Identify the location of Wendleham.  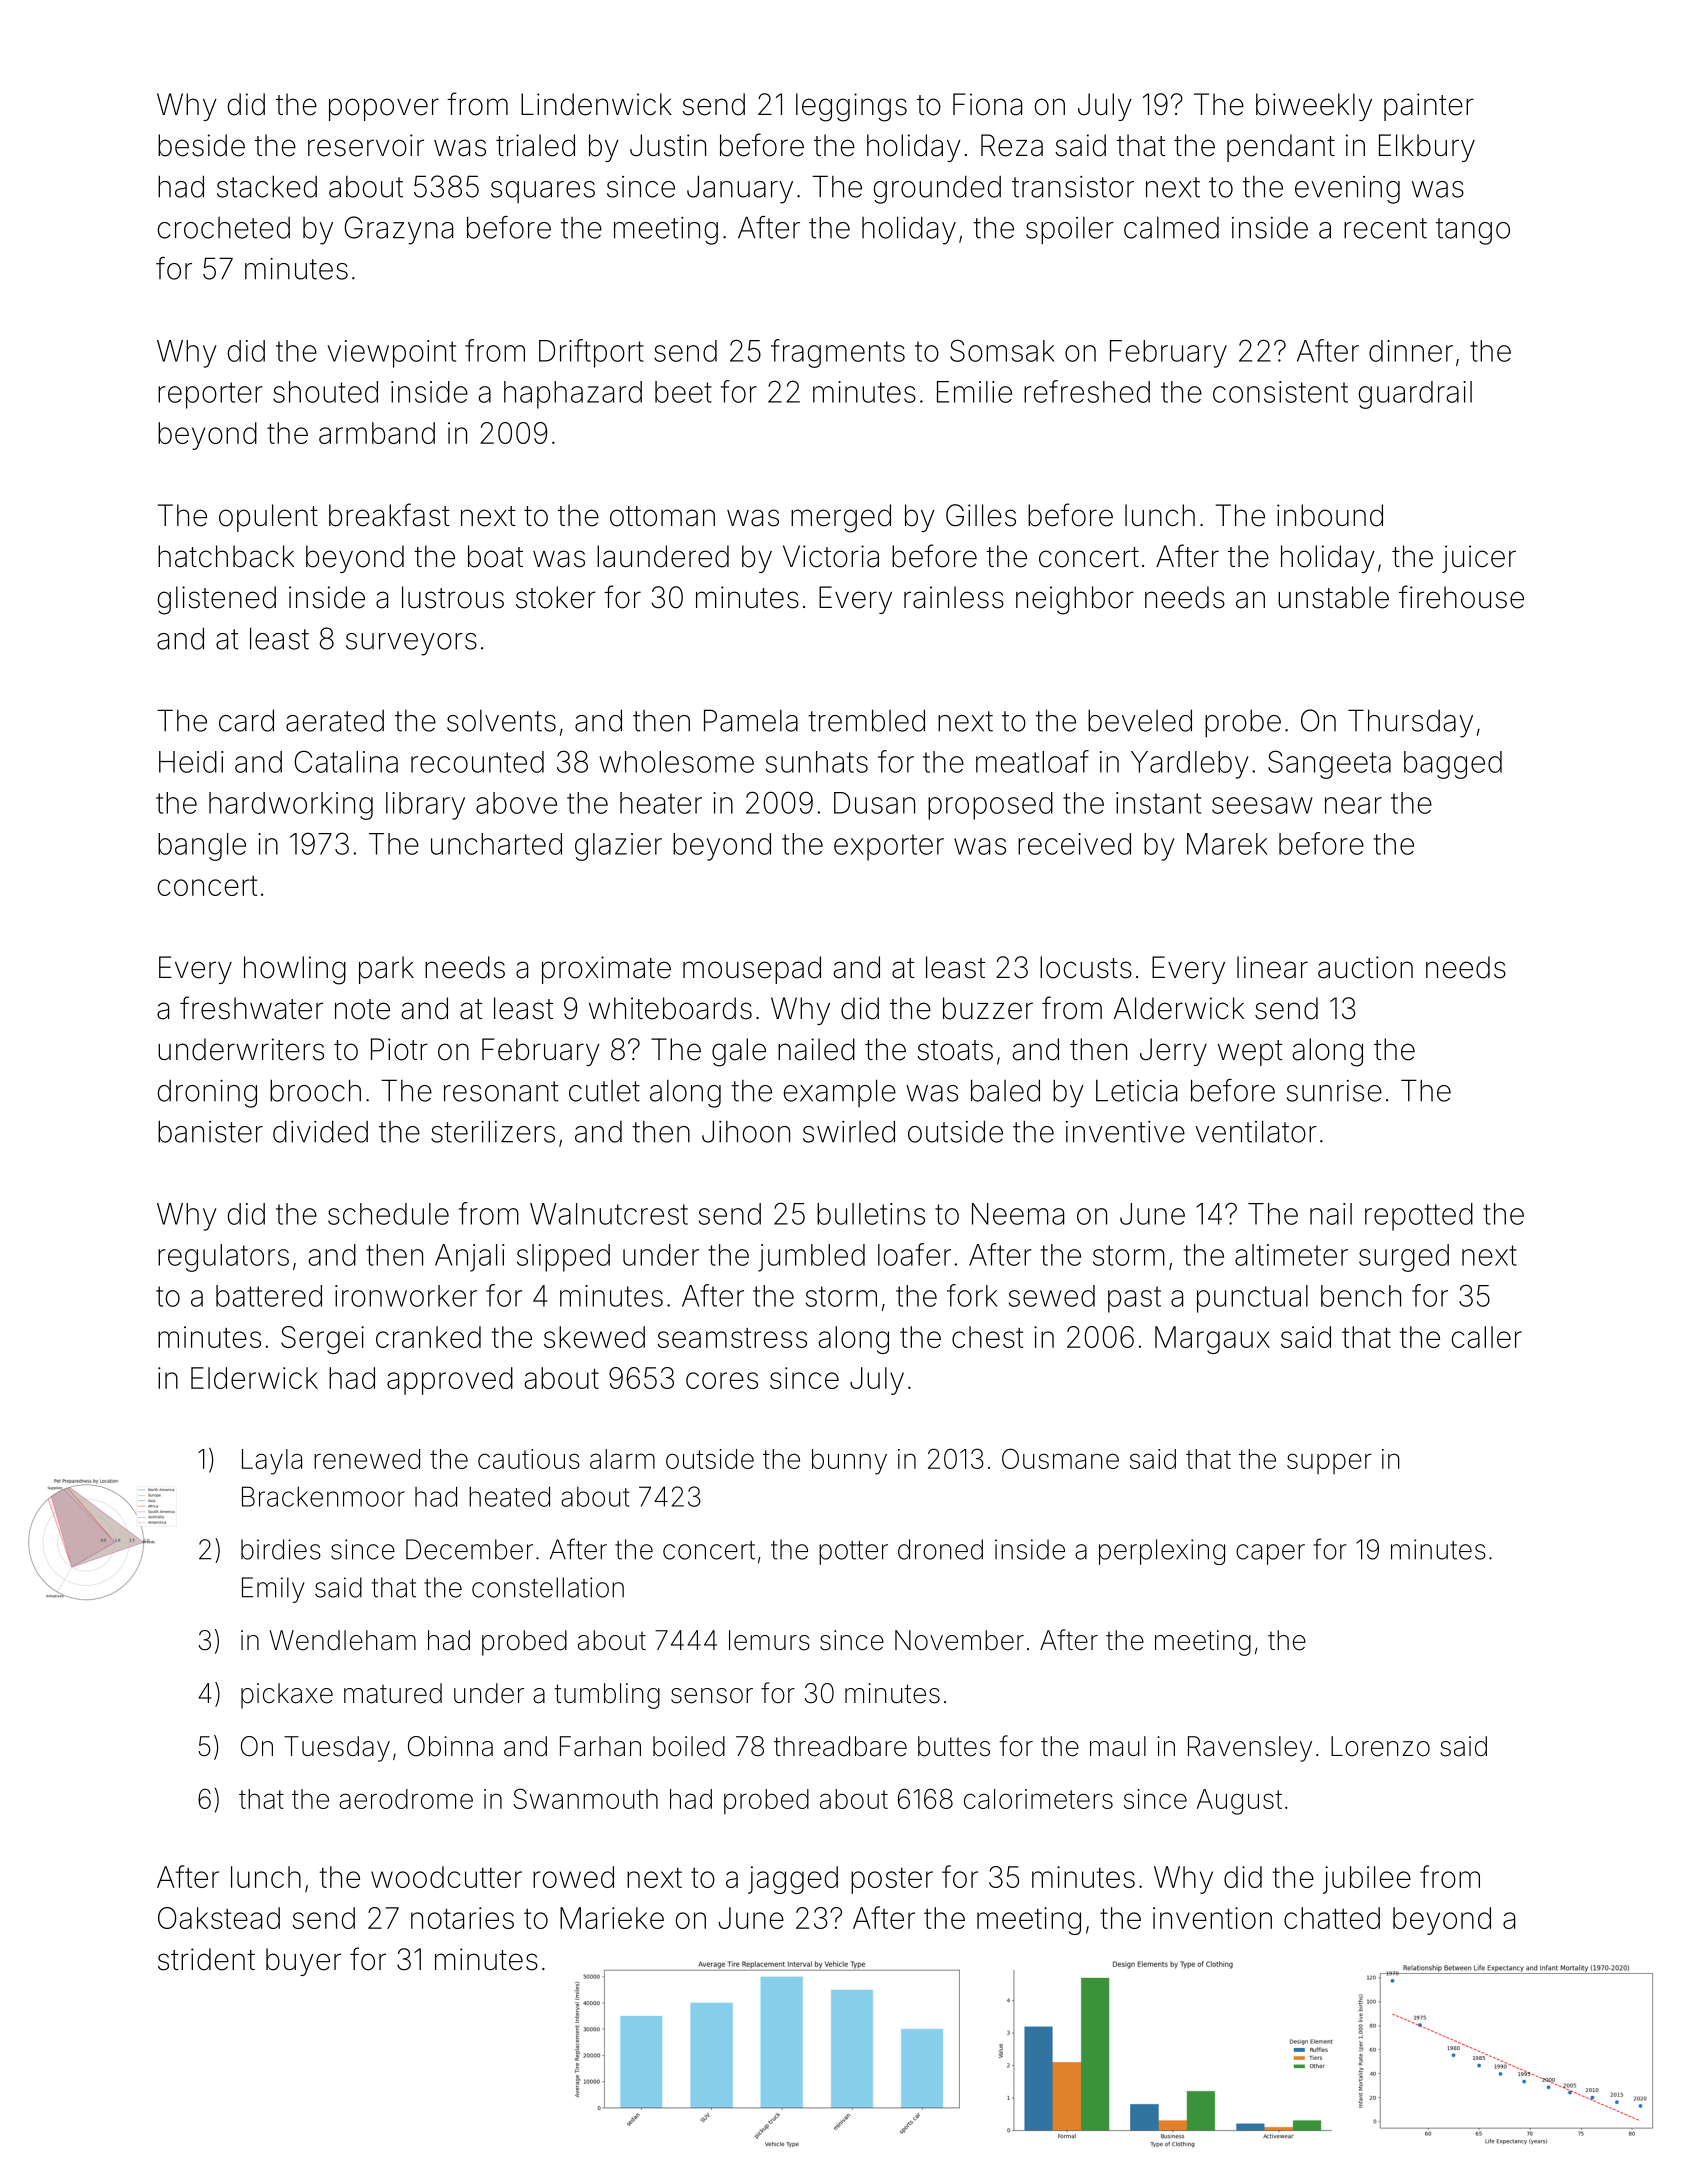
(342, 1640).
